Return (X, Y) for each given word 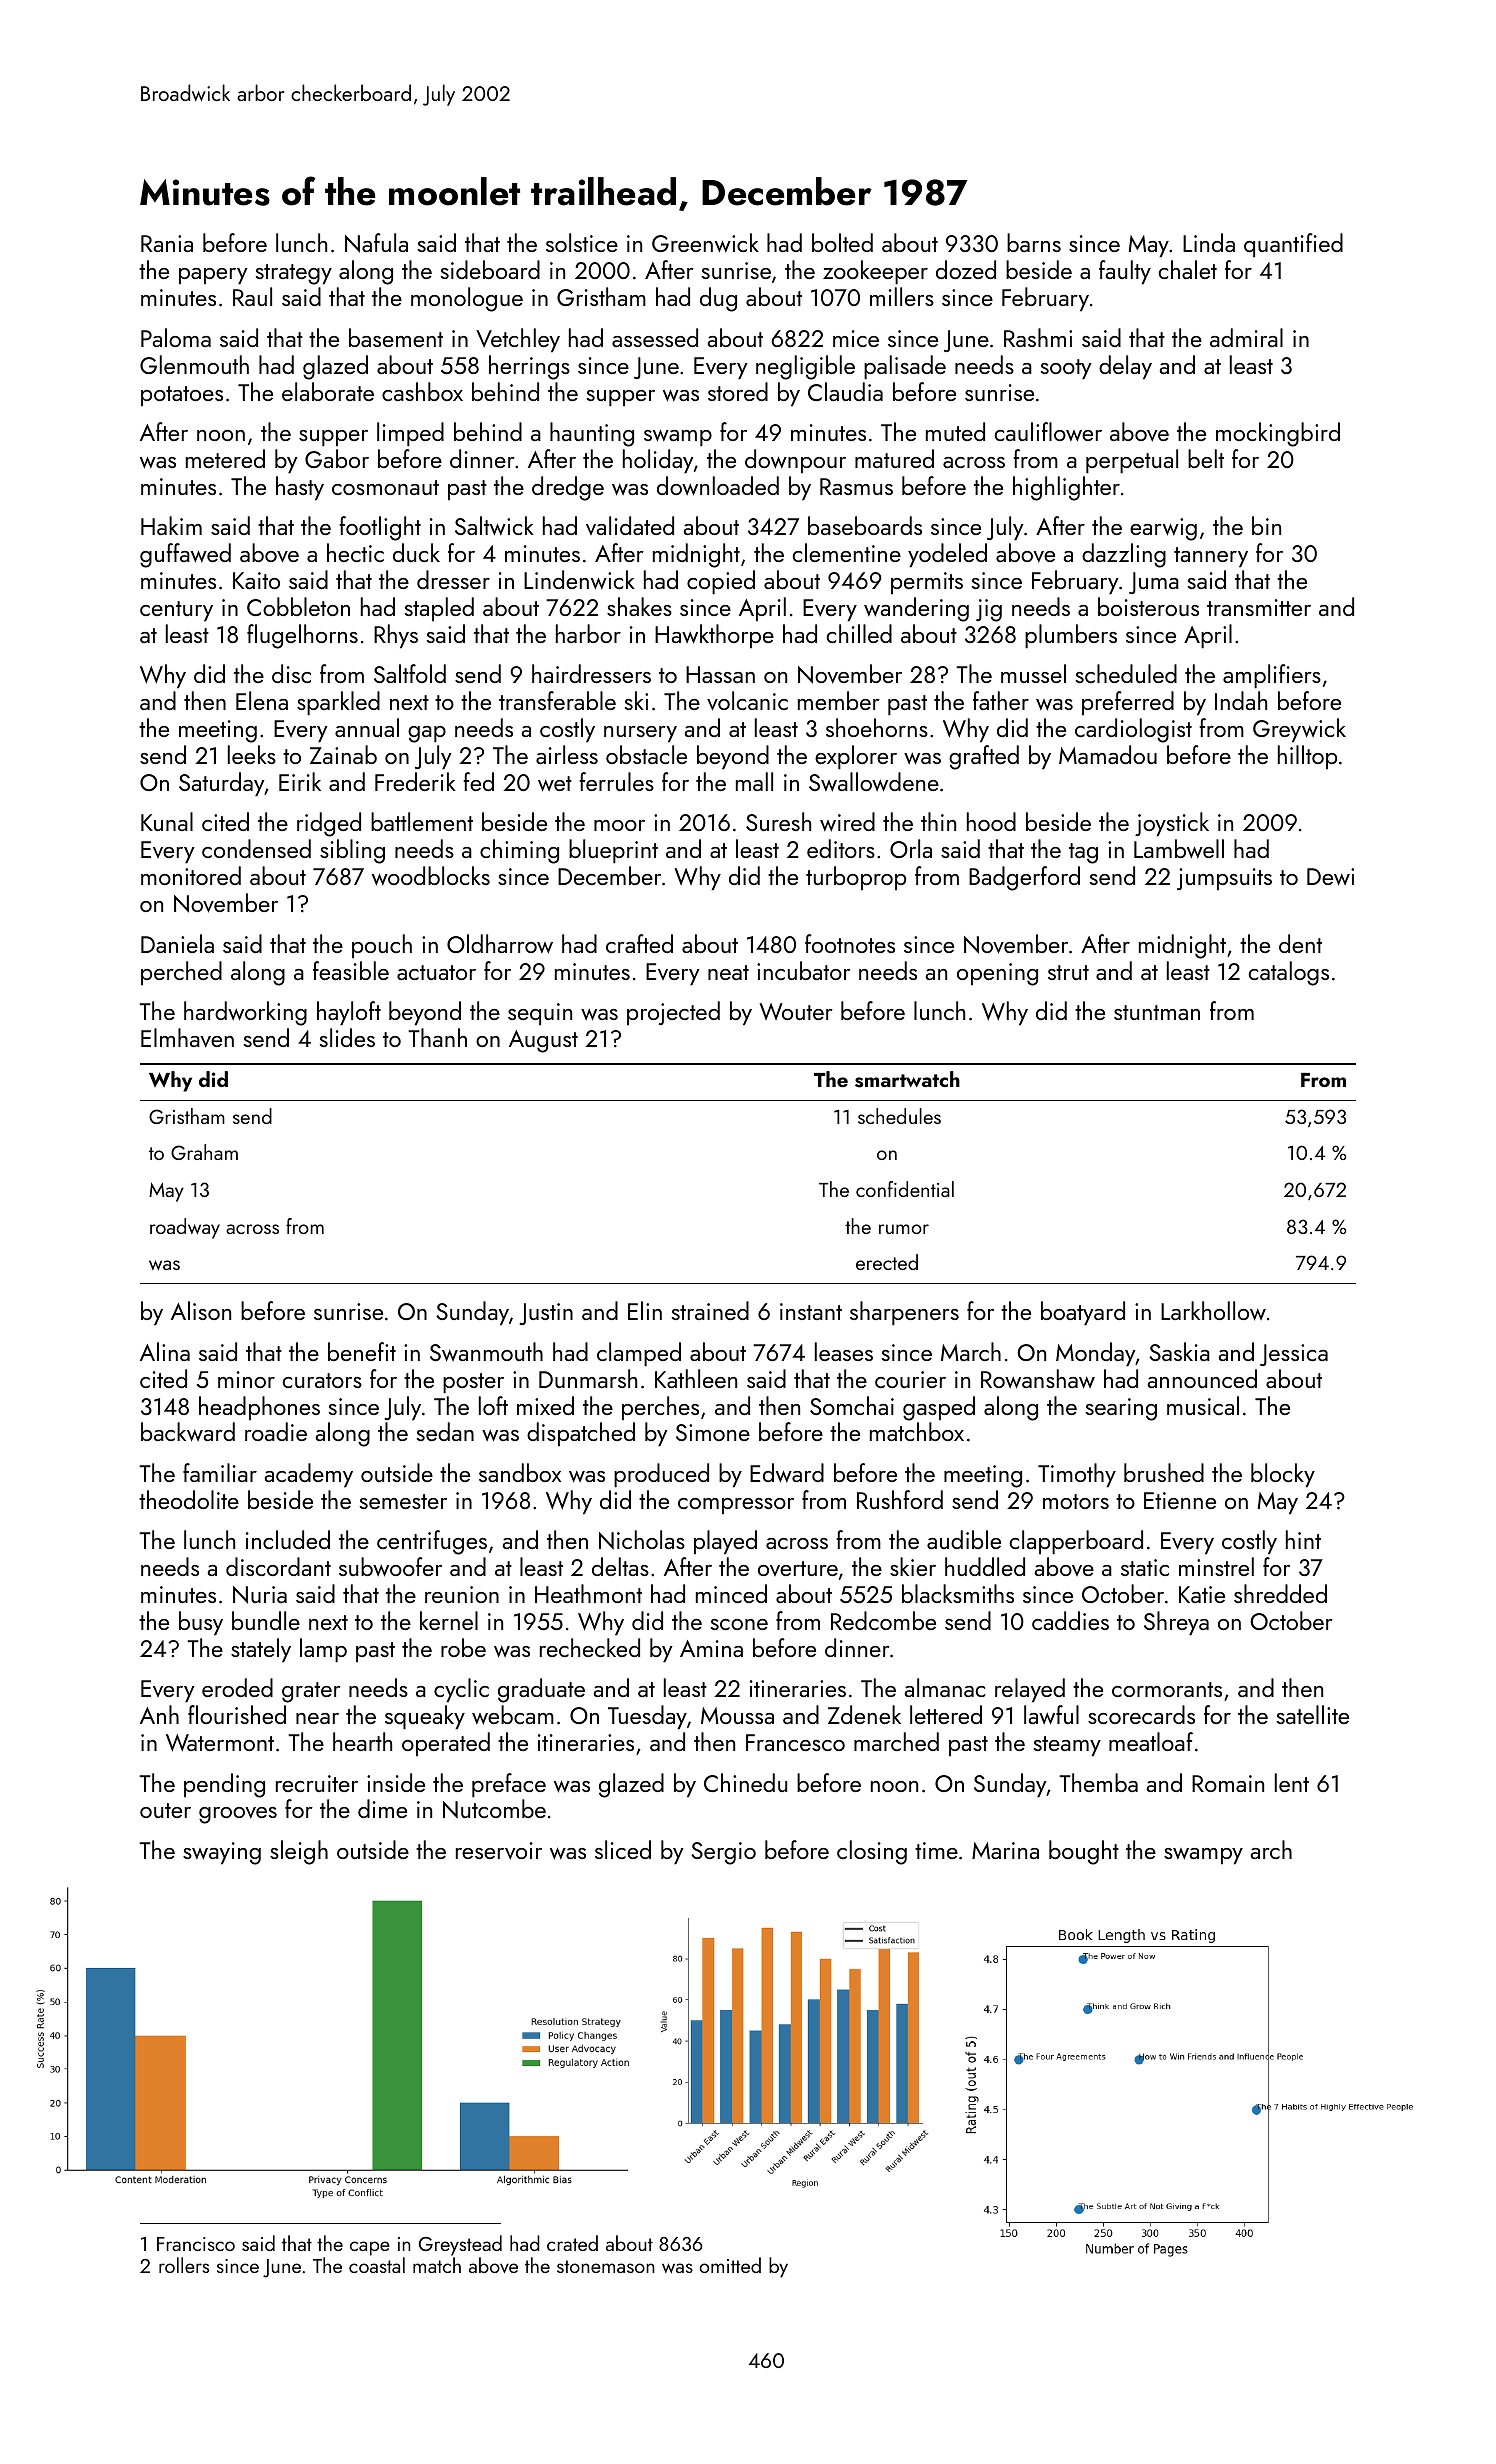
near (317, 1718)
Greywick (1299, 730)
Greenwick (705, 243)
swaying (222, 1853)
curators (322, 1380)
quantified (1293, 245)
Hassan (720, 674)
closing (872, 1852)
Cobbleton (298, 606)
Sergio (723, 1853)
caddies (1070, 1620)
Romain (1228, 1783)
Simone (713, 1432)
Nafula (376, 243)
